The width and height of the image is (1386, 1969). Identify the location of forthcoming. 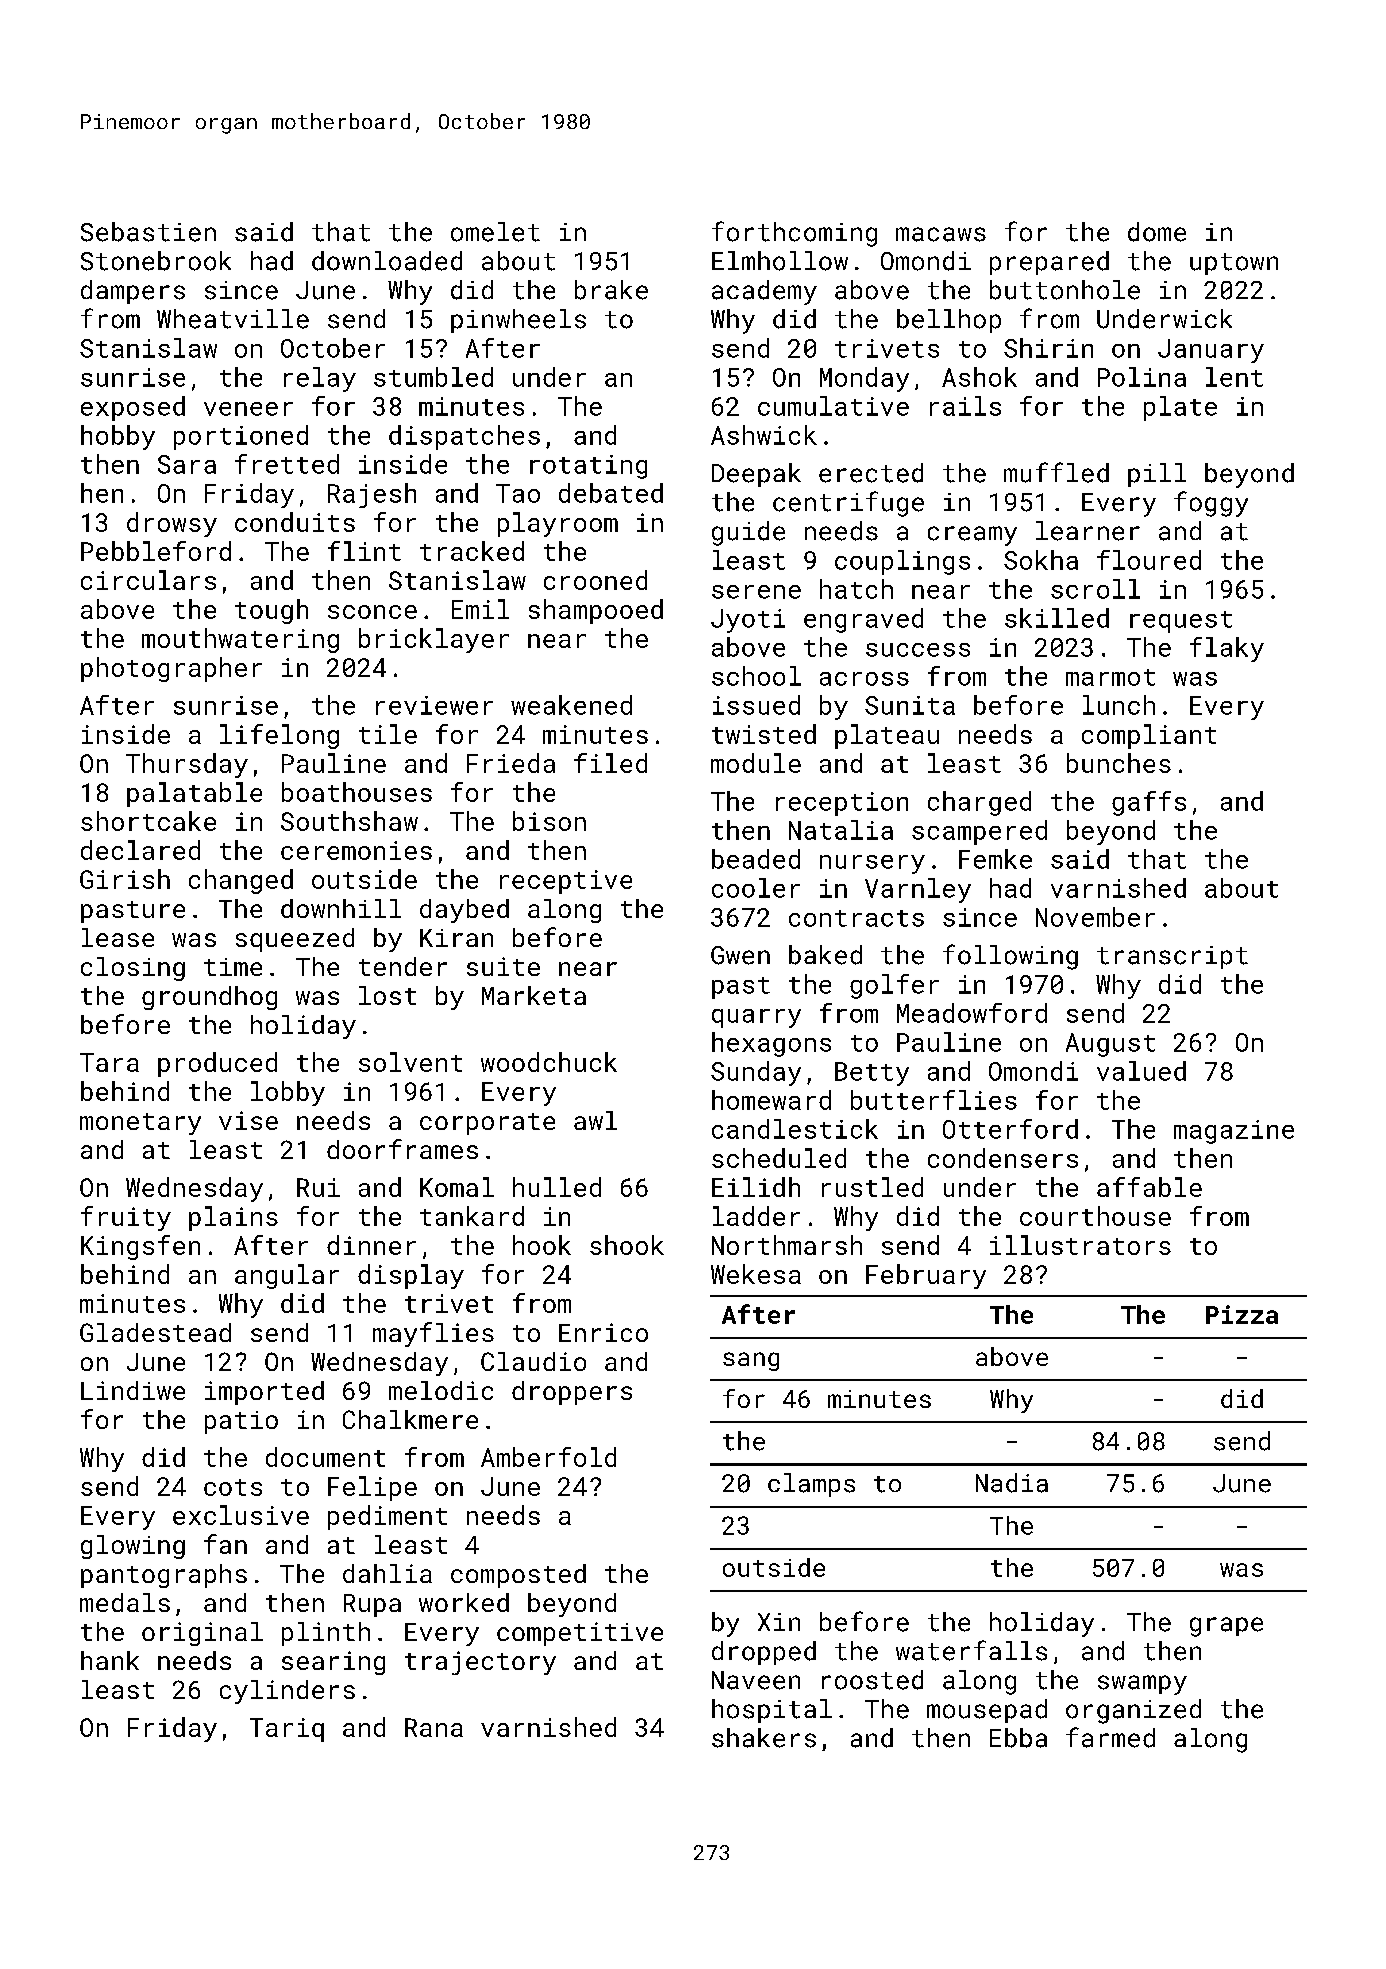
(794, 234).
